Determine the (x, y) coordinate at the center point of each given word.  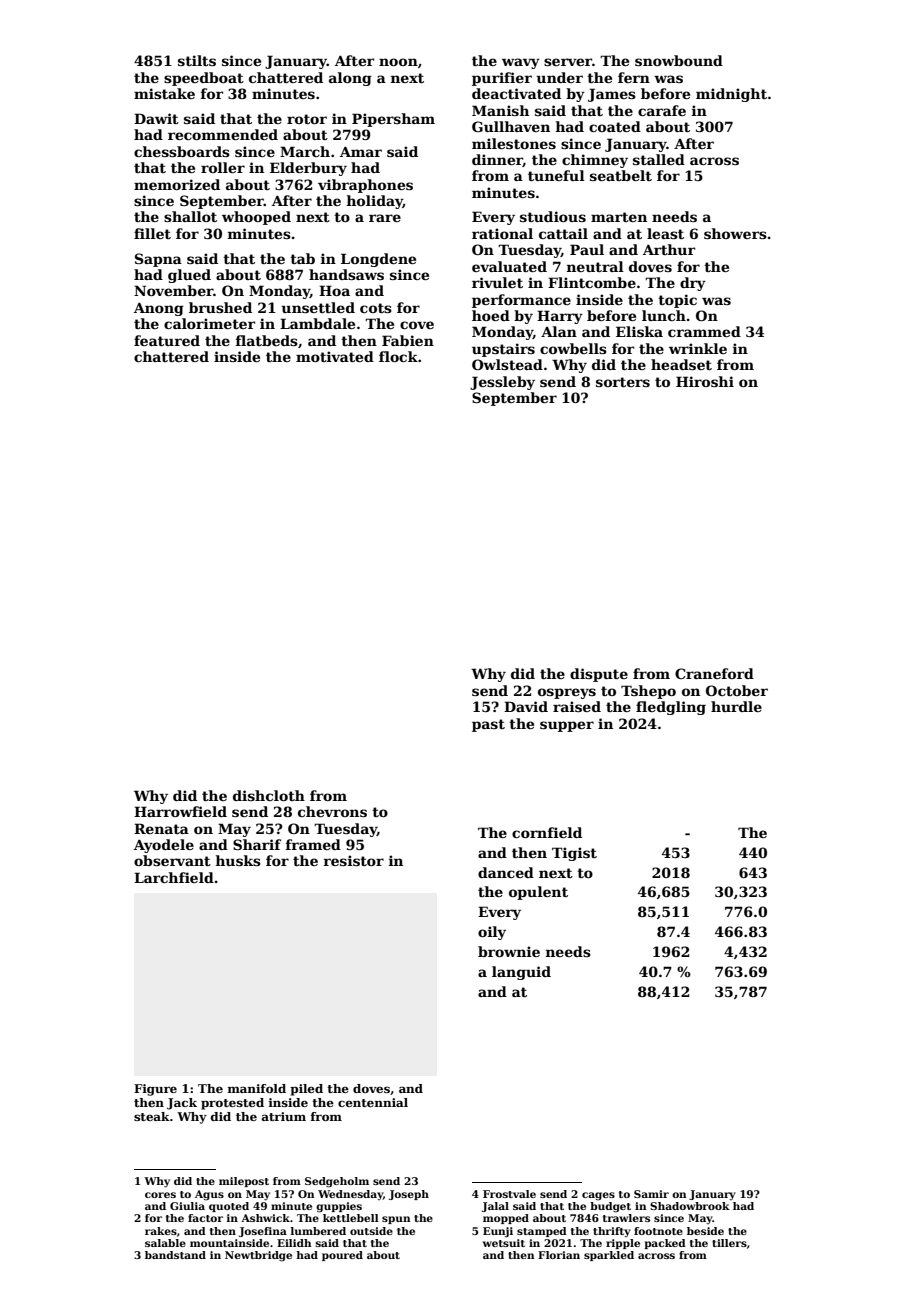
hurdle (736, 706)
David (526, 706)
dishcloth (269, 795)
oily (492, 933)
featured (167, 340)
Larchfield (174, 877)
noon (398, 62)
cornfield (547, 832)
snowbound (679, 60)
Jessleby (502, 383)
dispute (599, 675)
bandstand (175, 1255)
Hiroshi (705, 381)
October (737, 690)
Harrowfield (180, 811)
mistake (164, 93)
